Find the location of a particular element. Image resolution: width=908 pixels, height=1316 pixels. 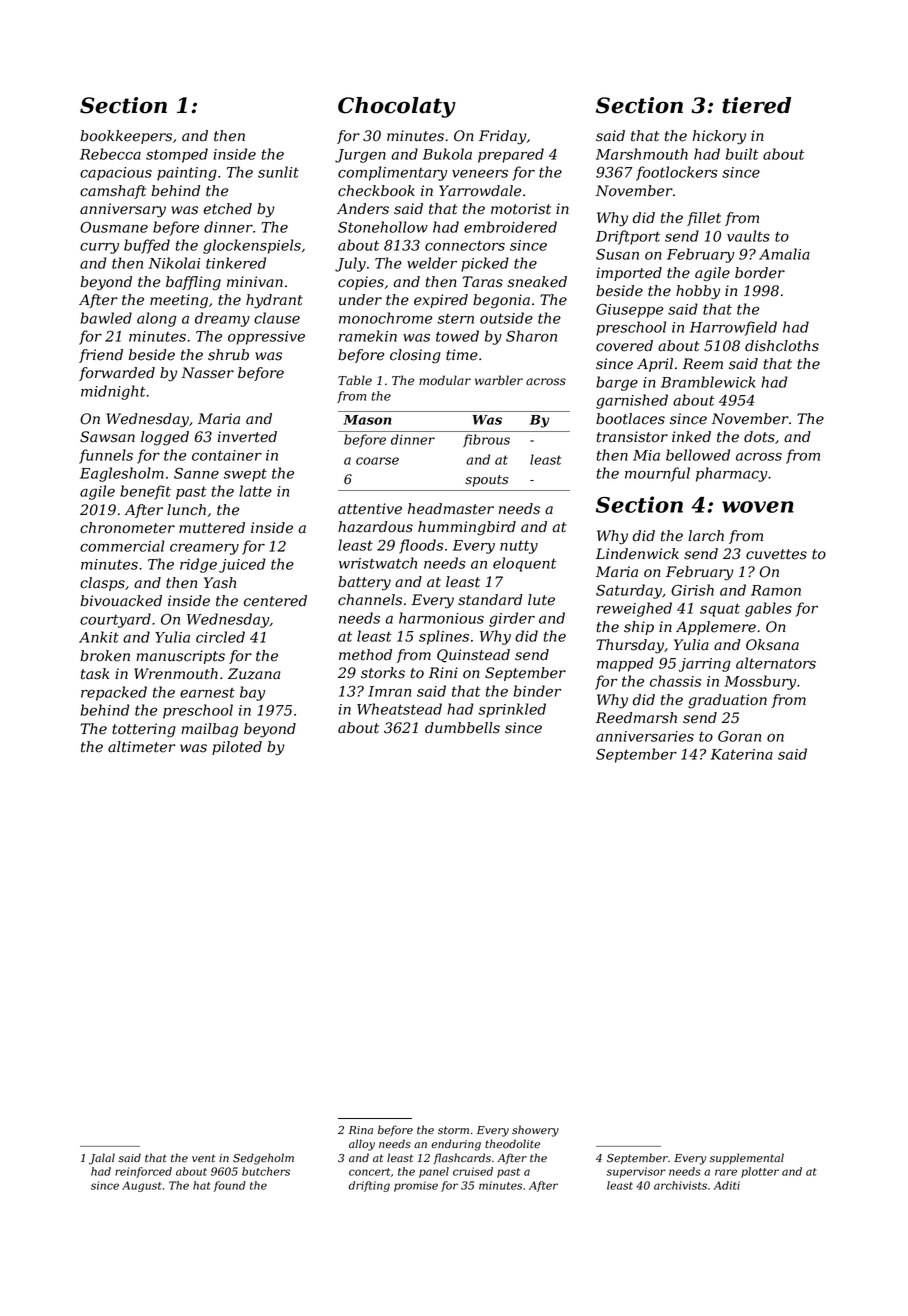

anniversary is located at coordinates (123, 210).
